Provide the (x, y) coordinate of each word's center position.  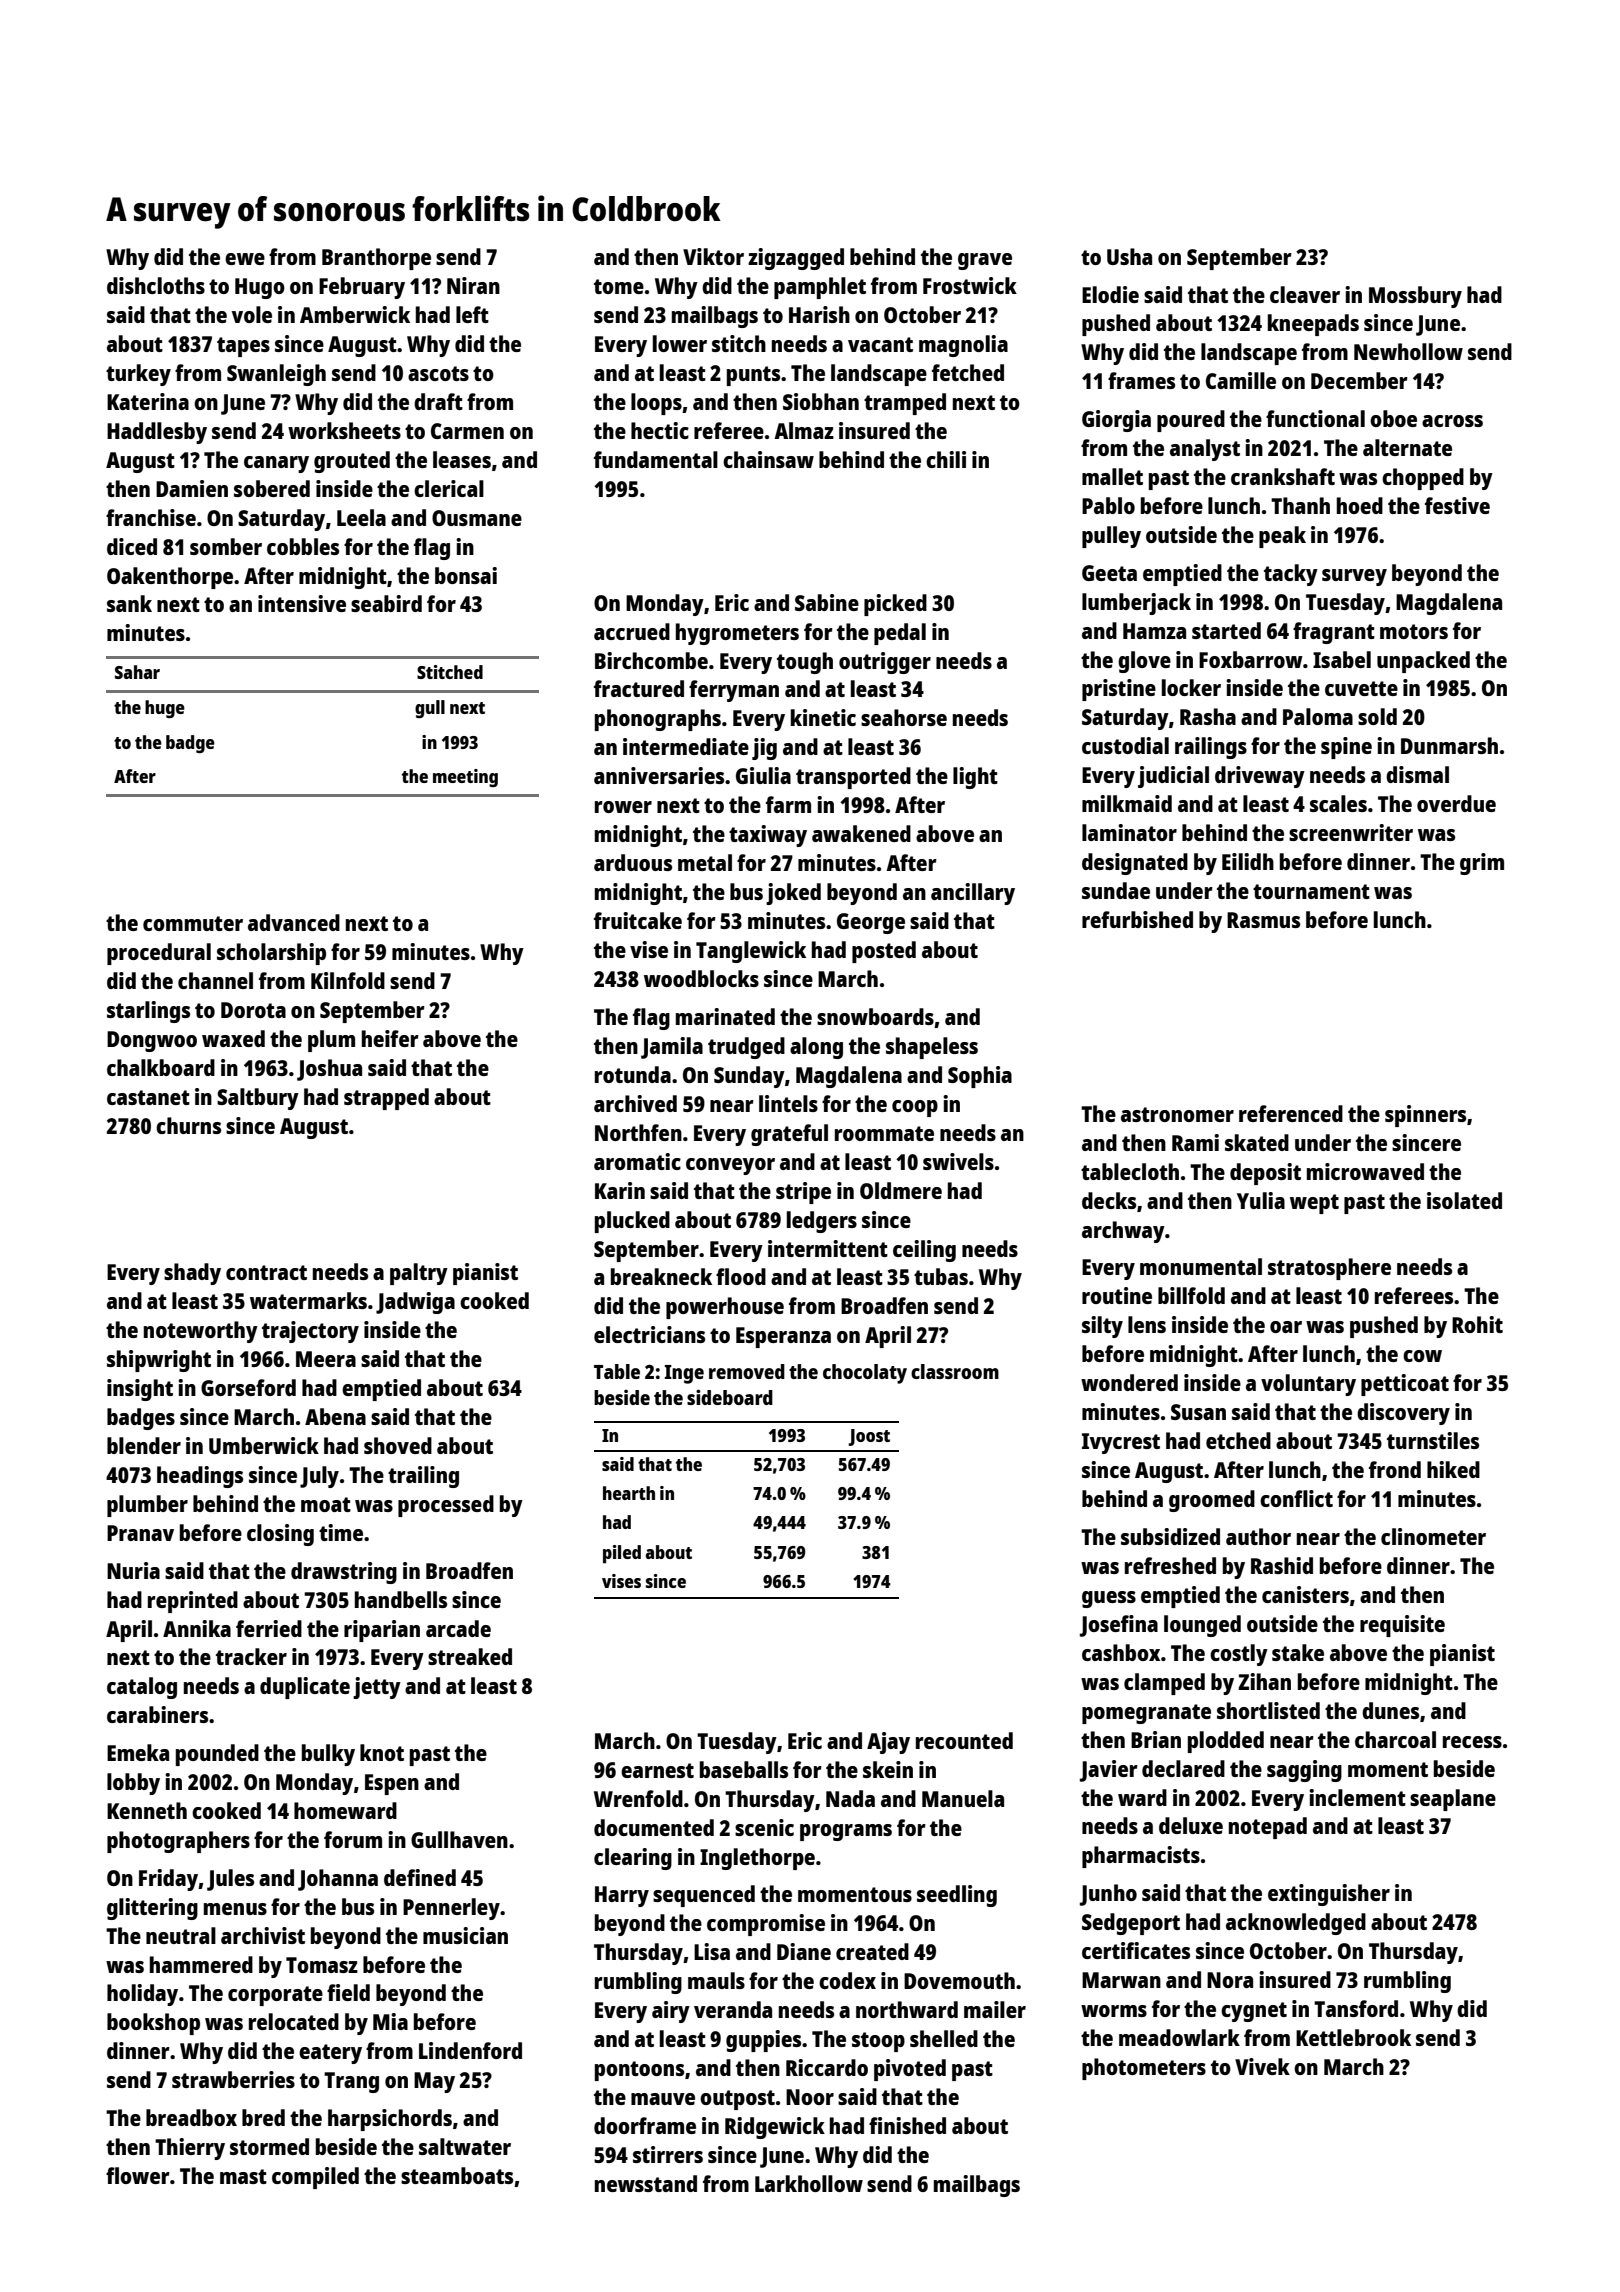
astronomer (1177, 1114)
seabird (386, 603)
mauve (663, 2099)
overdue (1456, 803)
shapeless (932, 1048)
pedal (900, 634)
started (1226, 630)
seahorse (904, 717)
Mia (390, 2021)
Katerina (148, 401)
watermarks (308, 1300)
